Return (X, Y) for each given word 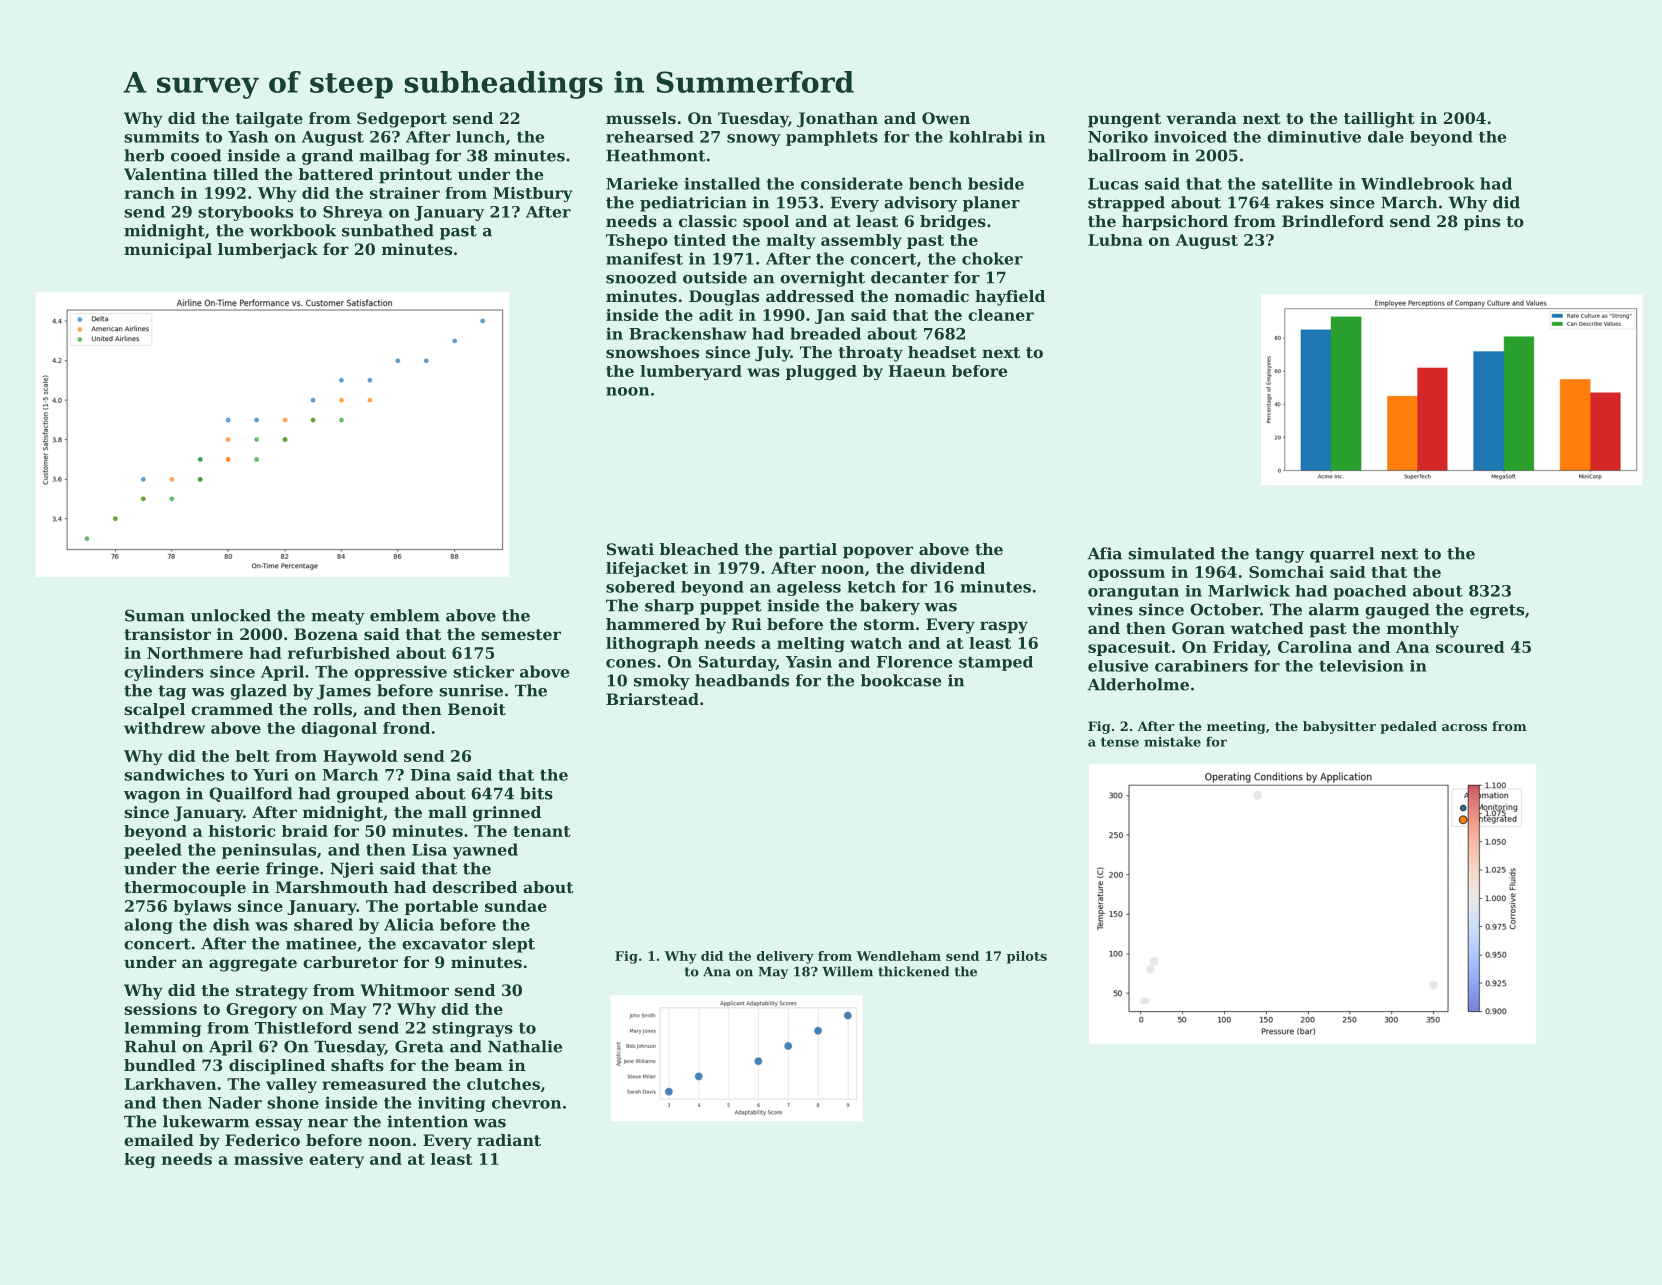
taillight (1379, 120)
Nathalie (525, 1046)
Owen (946, 118)
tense (1120, 742)
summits (161, 137)
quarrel (1342, 555)
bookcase (901, 680)
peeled (153, 851)
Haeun (917, 371)
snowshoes (652, 352)
